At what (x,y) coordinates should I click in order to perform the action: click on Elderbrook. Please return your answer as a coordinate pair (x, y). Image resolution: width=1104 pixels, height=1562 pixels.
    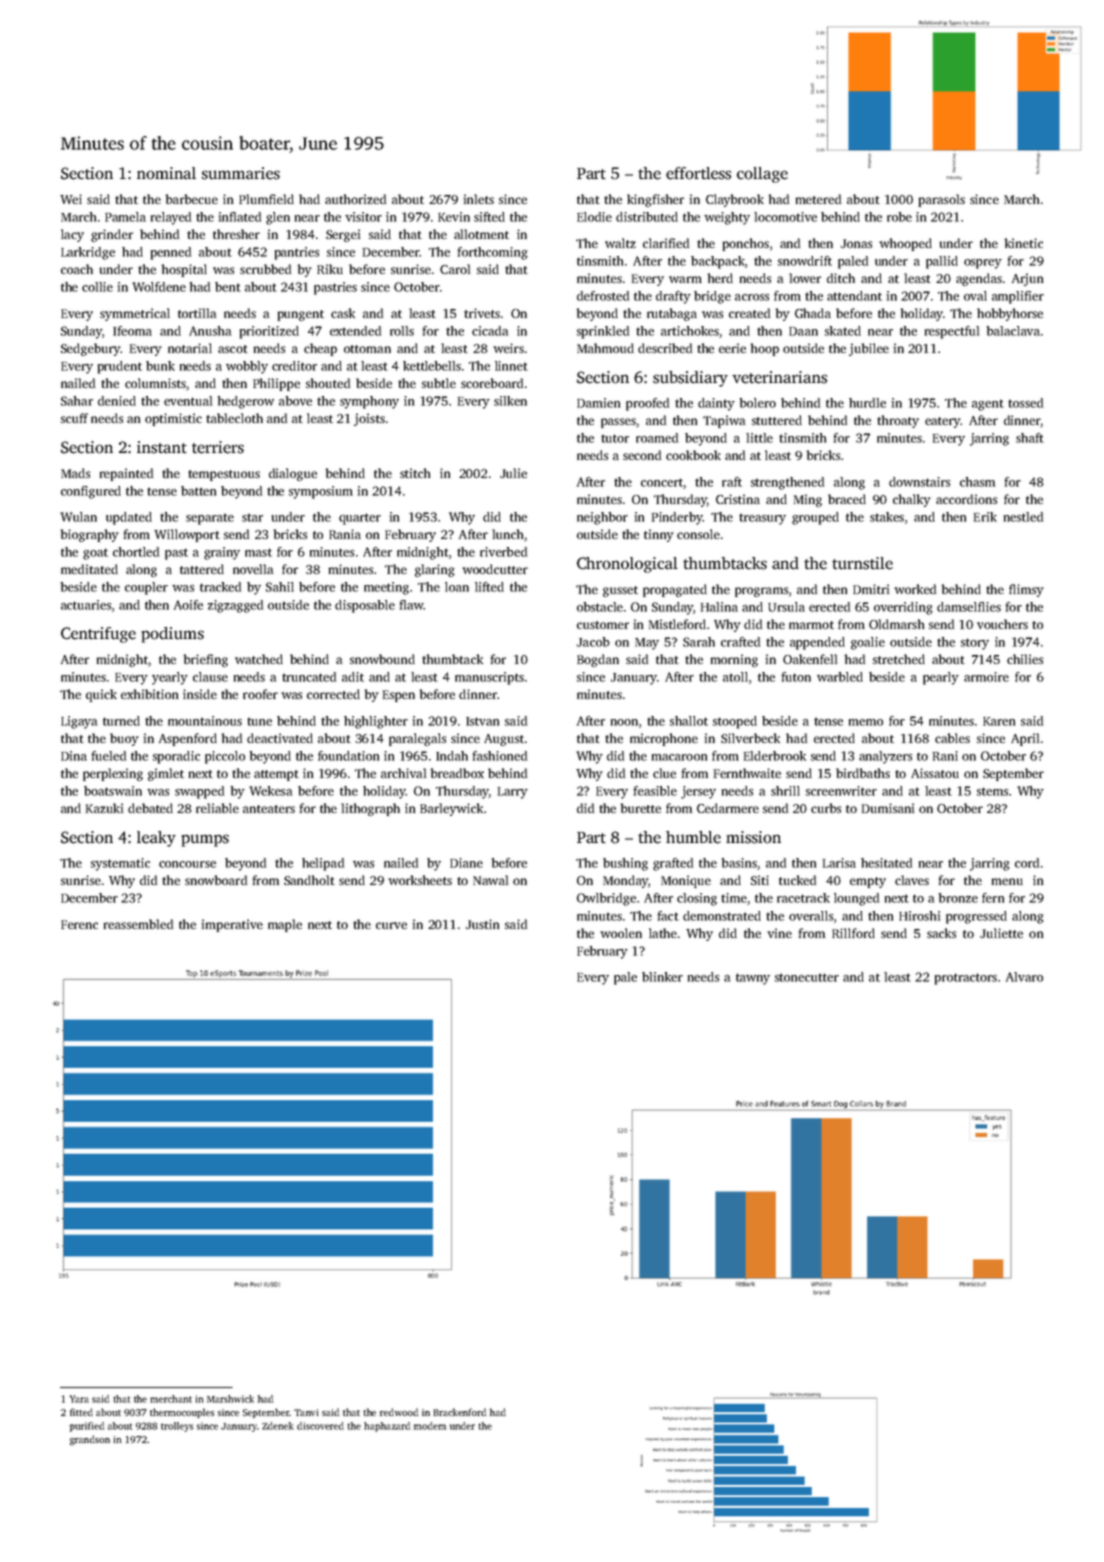
    Looking at the image, I should click on (775, 756).
